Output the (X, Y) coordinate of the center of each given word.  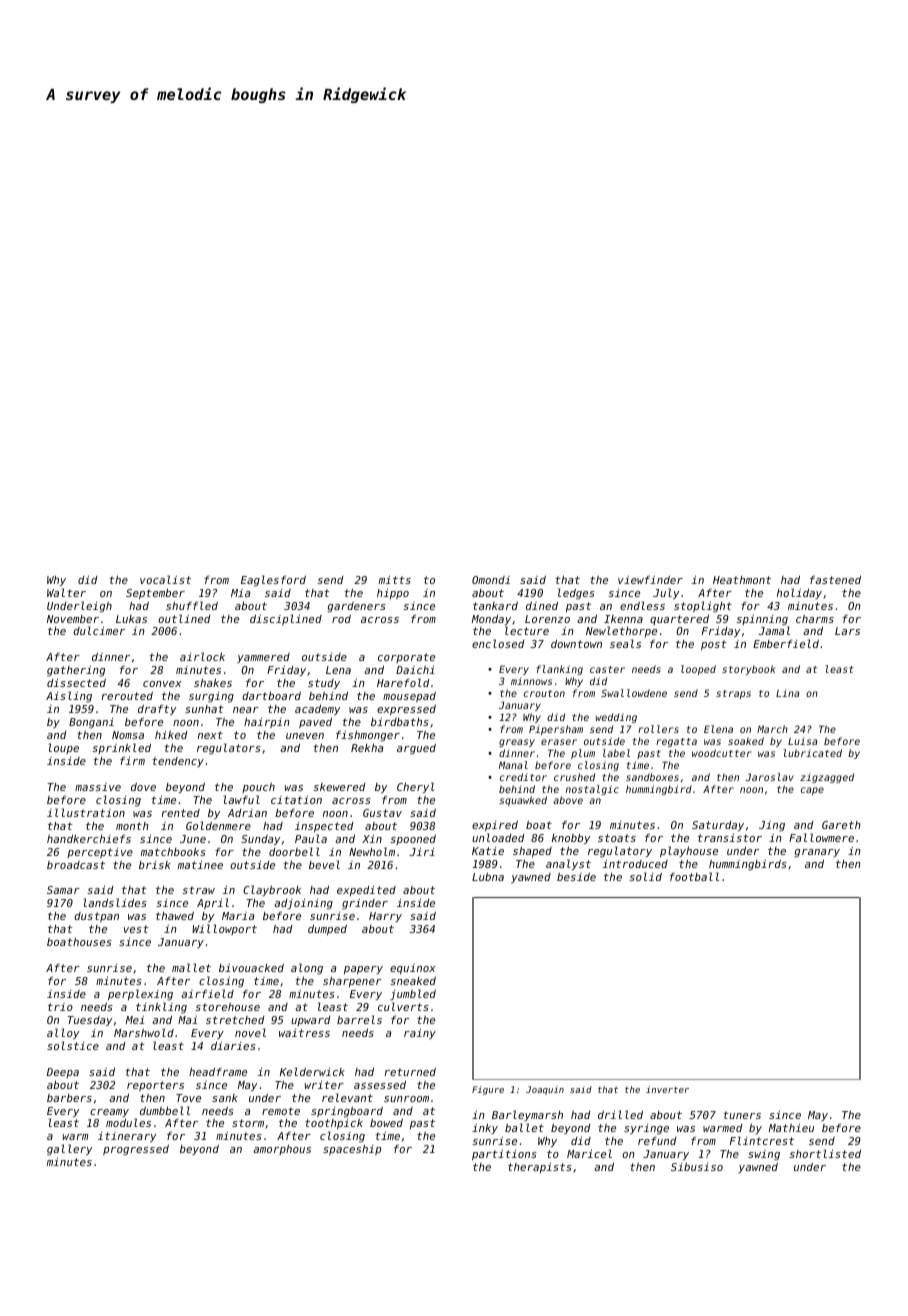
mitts (395, 580)
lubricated (812, 753)
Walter (66, 592)
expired (495, 826)
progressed (136, 1150)
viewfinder (650, 579)
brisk (155, 865)
